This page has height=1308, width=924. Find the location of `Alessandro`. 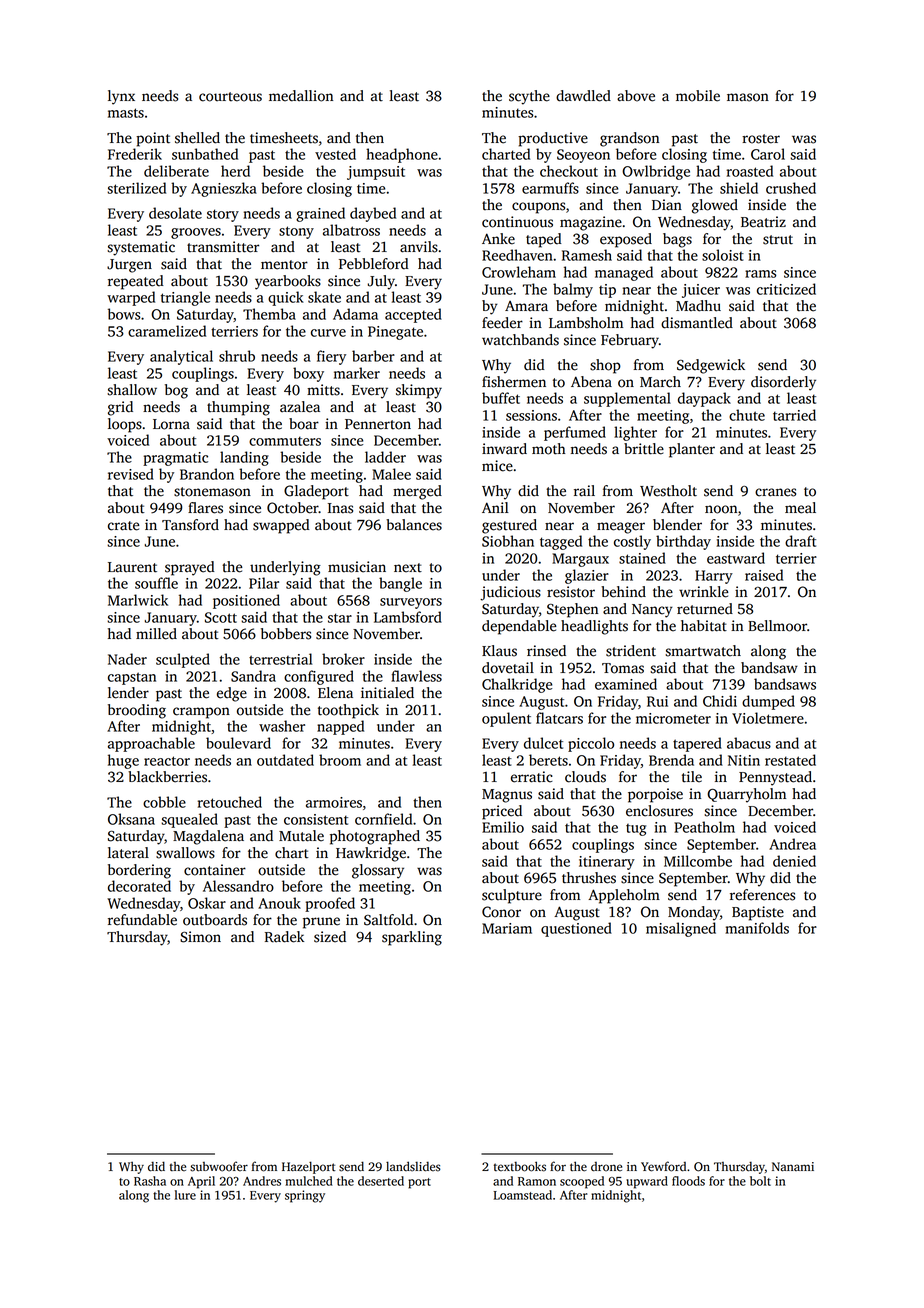

Alessandro is located at coordinates (238, 886).
